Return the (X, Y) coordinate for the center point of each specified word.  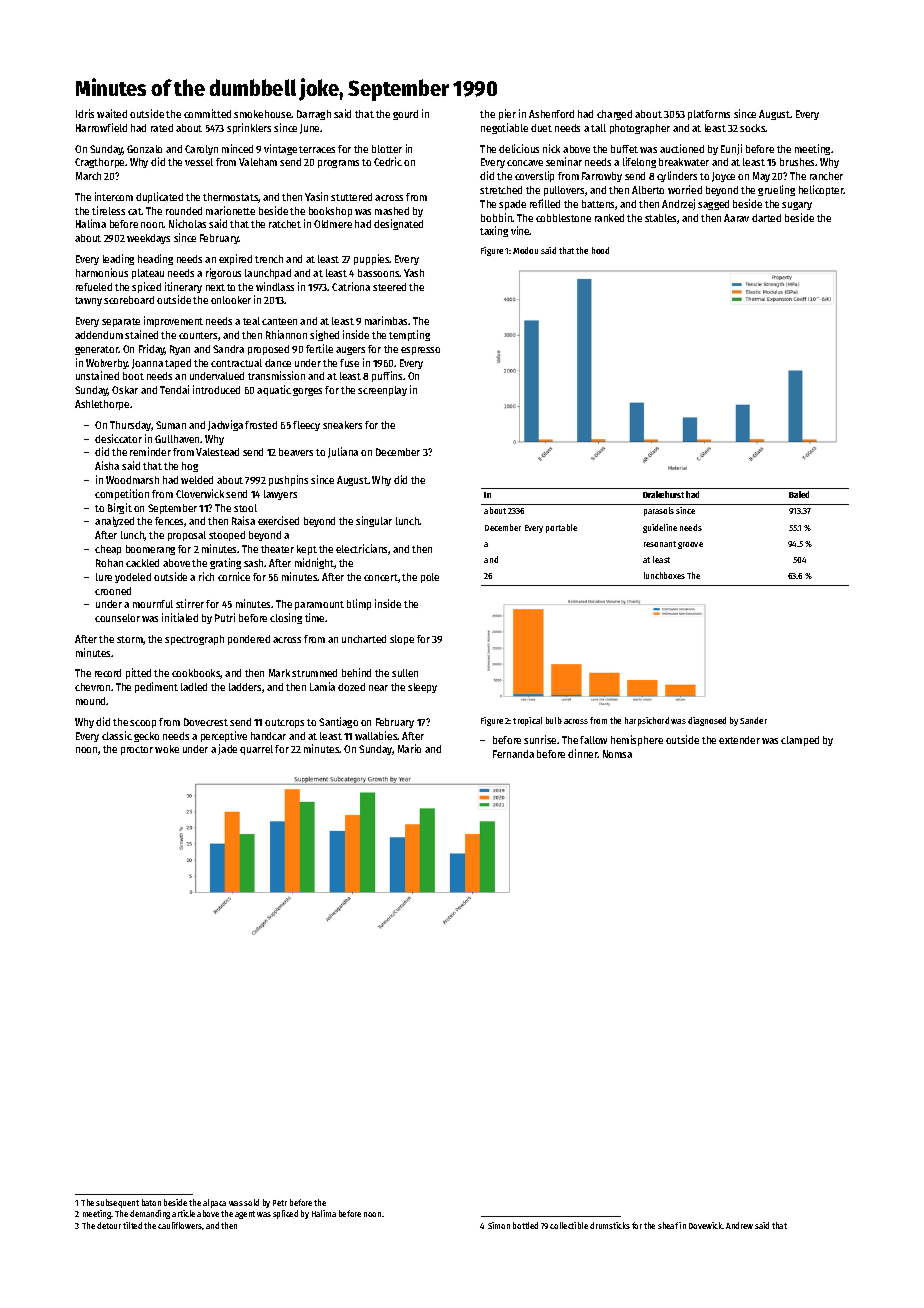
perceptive (224, 736)
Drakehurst (663, 494)
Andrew (739, 1225)
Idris (85, 113)
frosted (261, 425)
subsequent (117, 1203)
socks (753, 128)
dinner (583, 753)
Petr (280, 1203)
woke (167, 749)
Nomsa (617, 754)
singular (374, 521)
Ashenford (551, 114)
